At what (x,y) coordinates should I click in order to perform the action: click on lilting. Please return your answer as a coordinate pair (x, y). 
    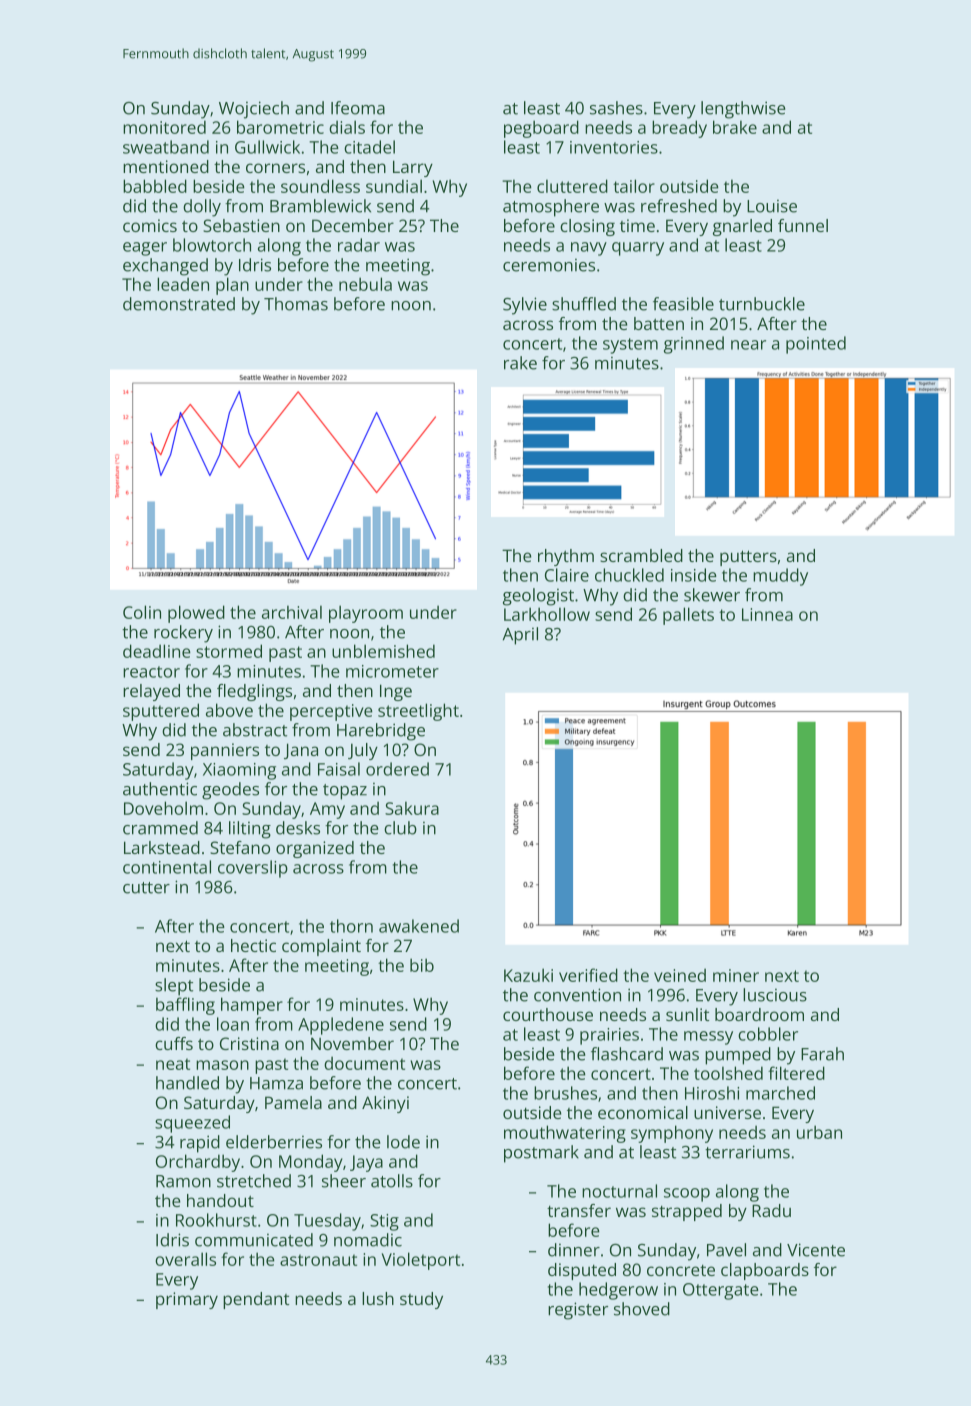
    Looking at the image, I should click on (250, 830).
